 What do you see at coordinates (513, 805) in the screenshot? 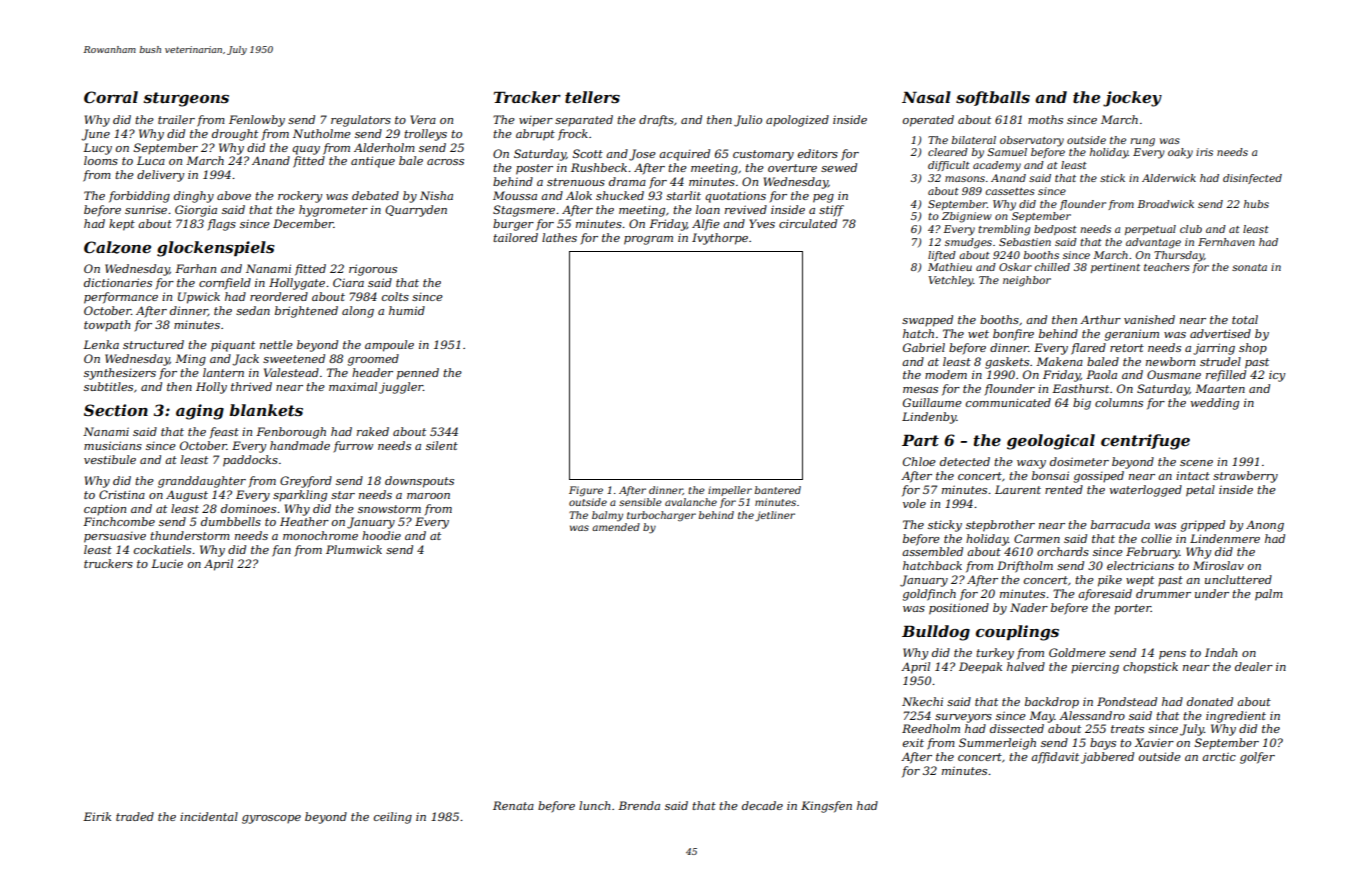
I see `Renata` at bounding box center [513, 805].
